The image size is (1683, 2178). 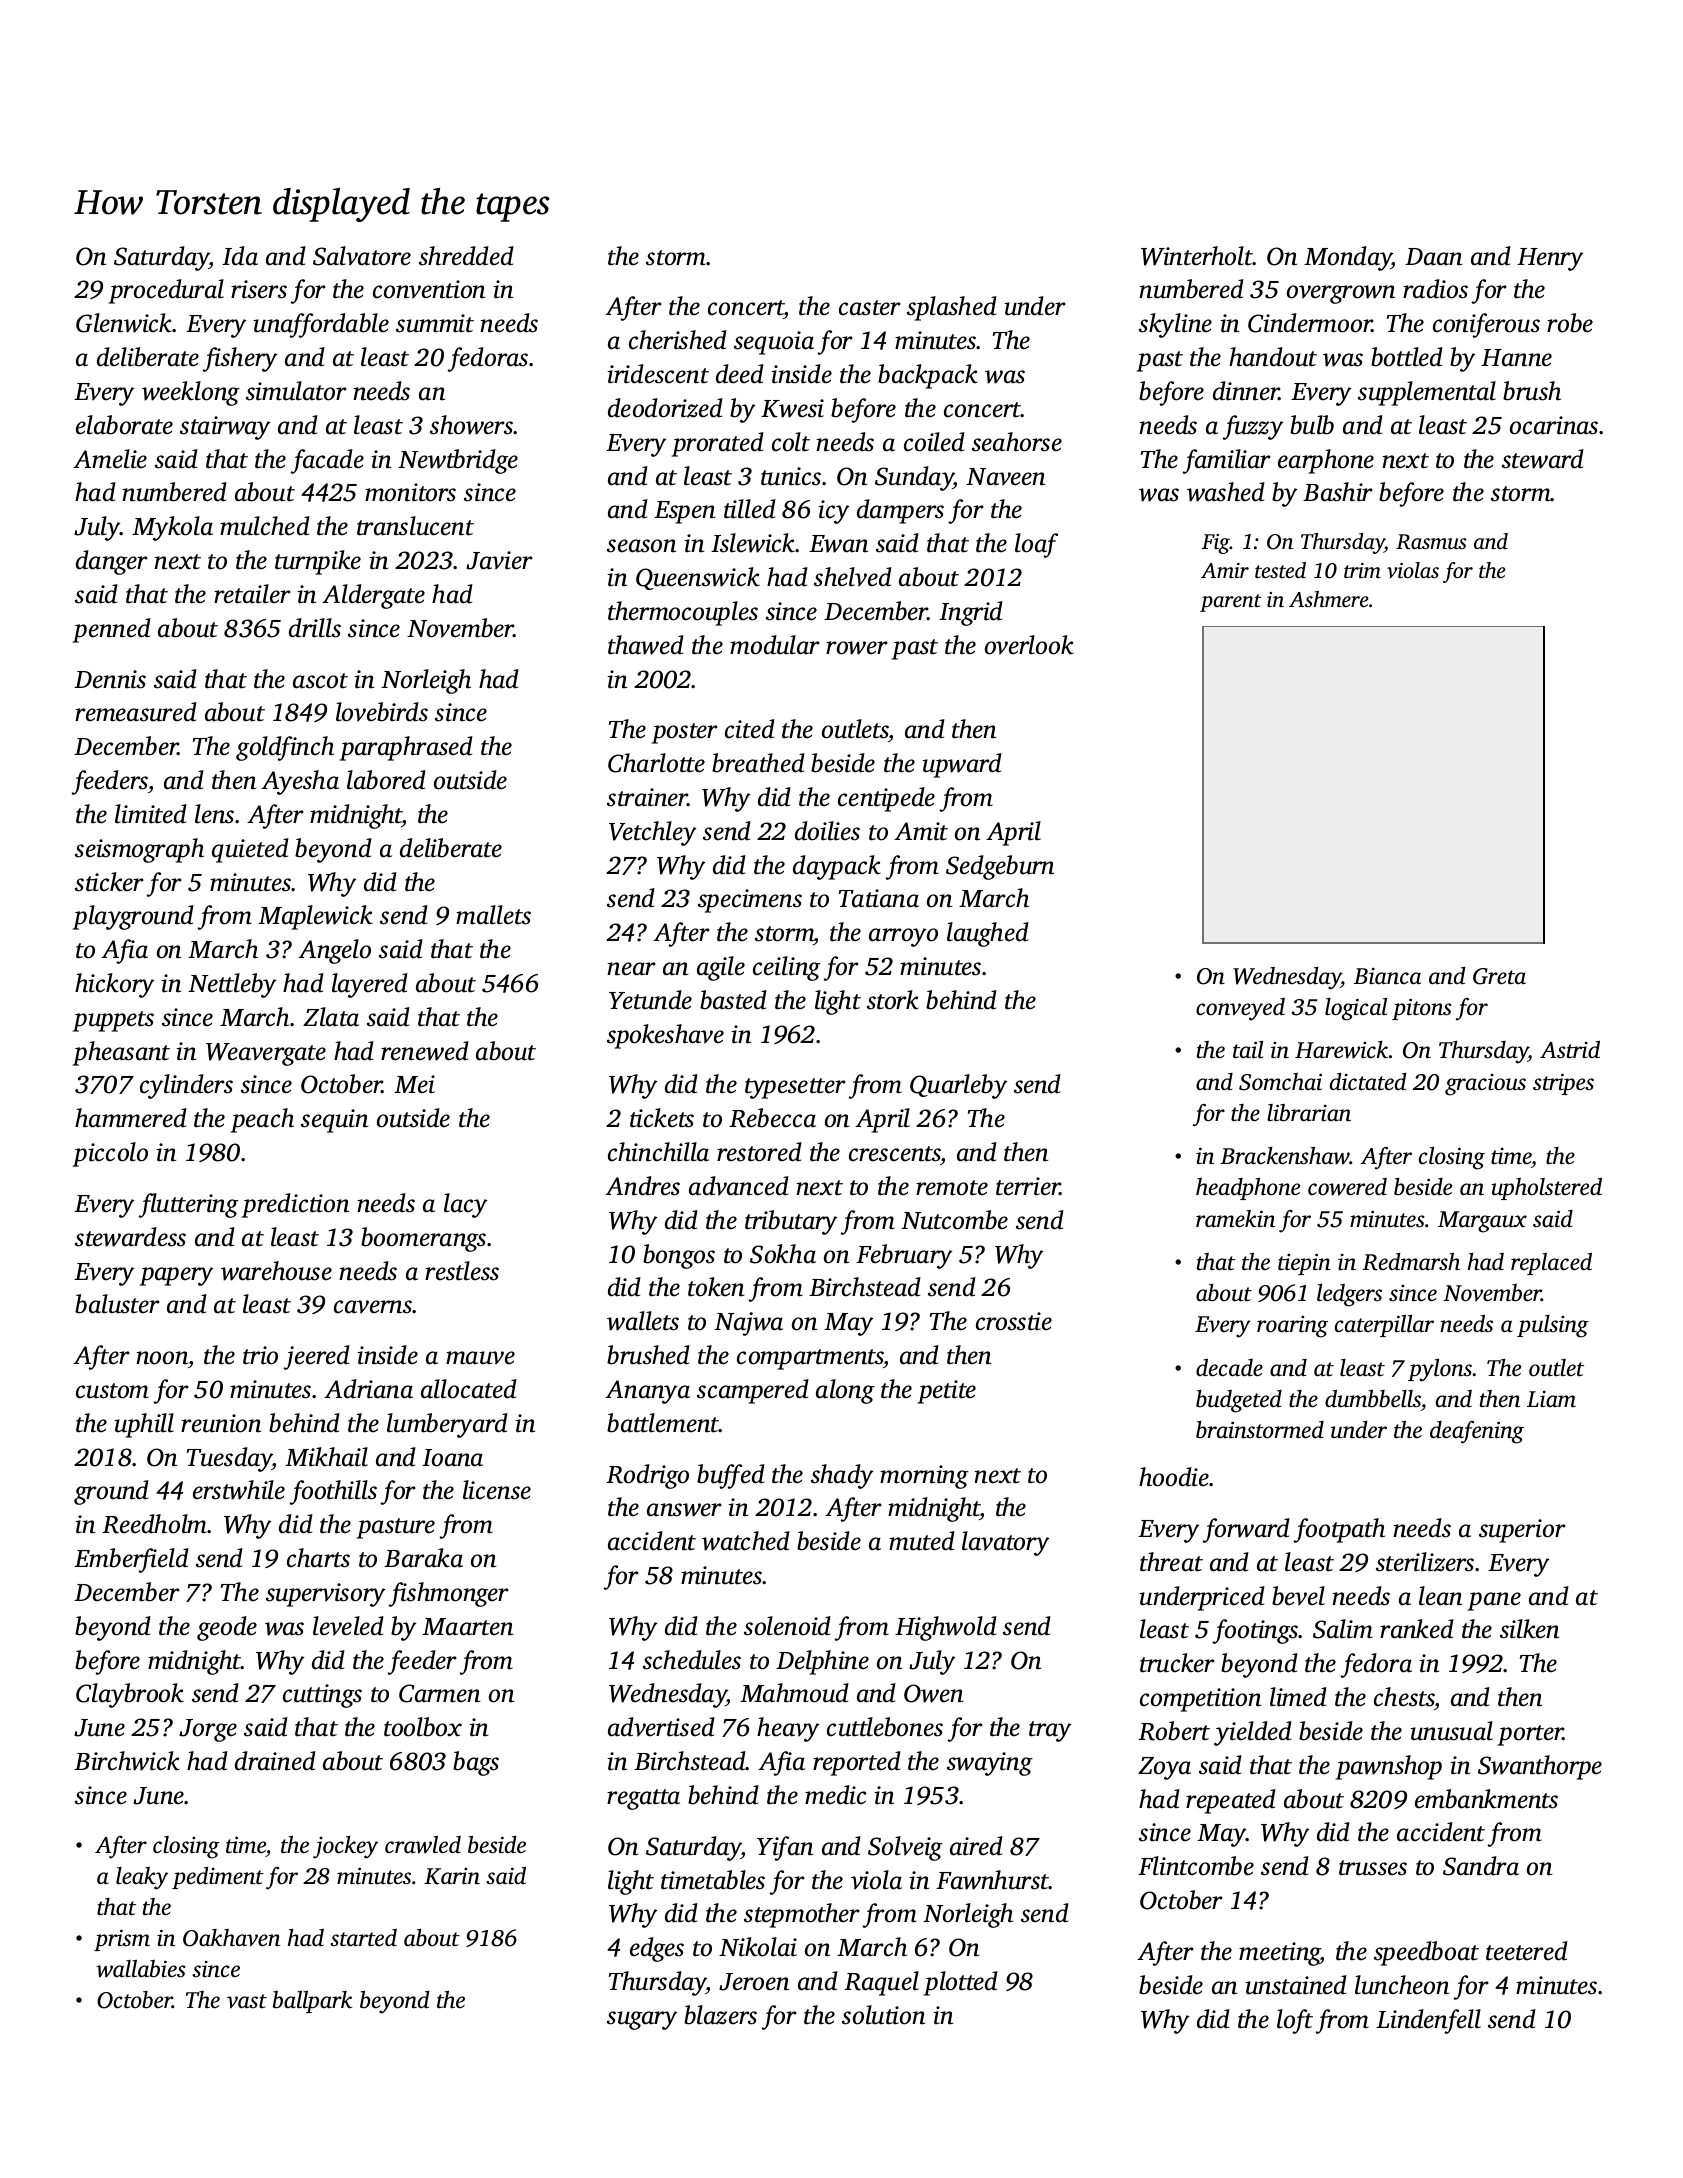 I want to click on rower, so click(x=857, y=648).
